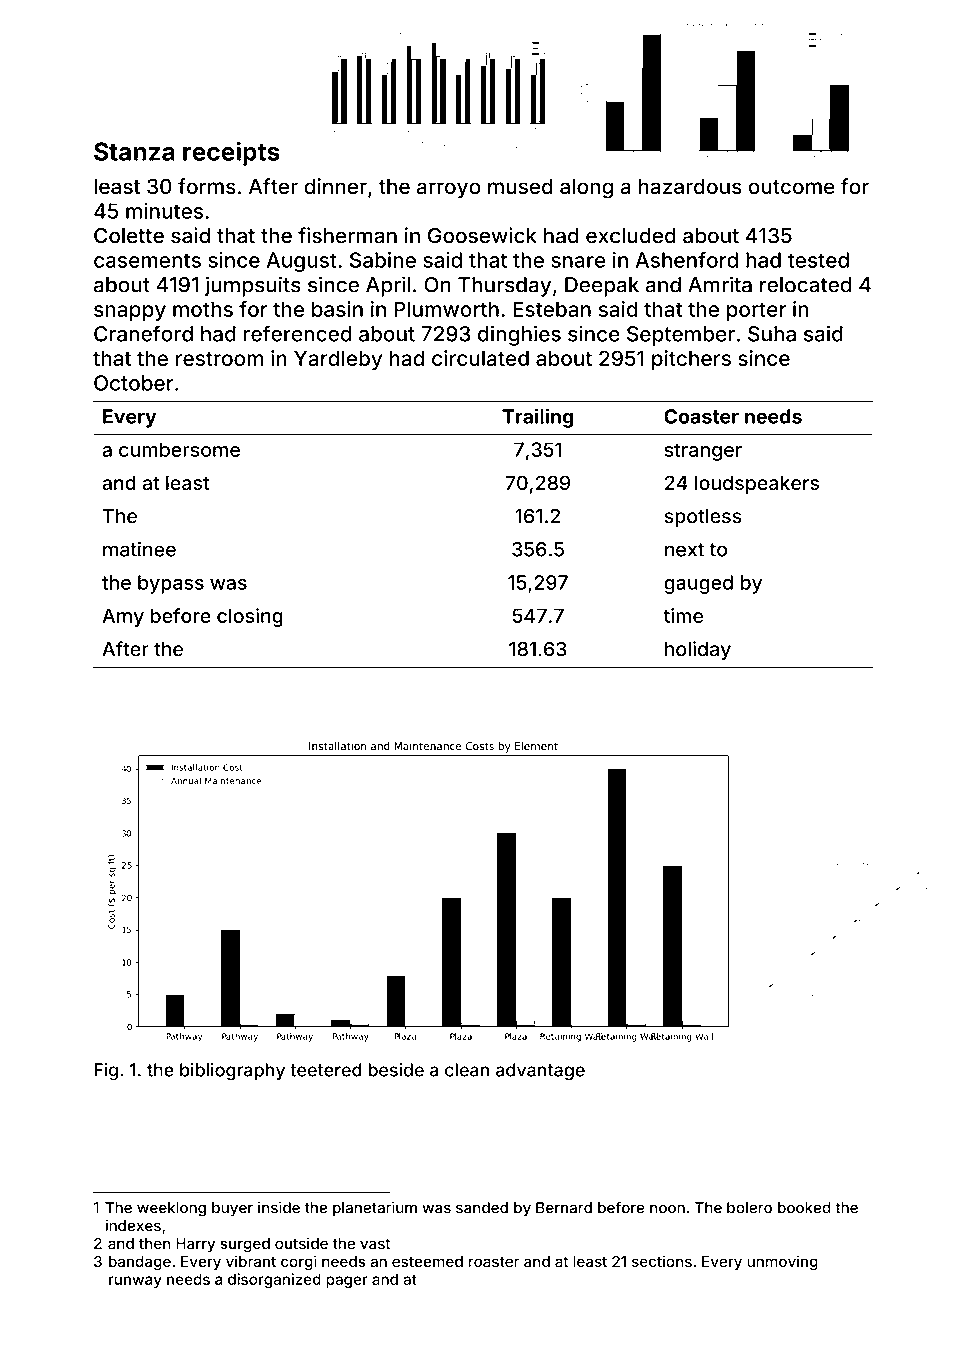 The image size is (966, 1372). I want to click on matinee, so click(139, 549).
